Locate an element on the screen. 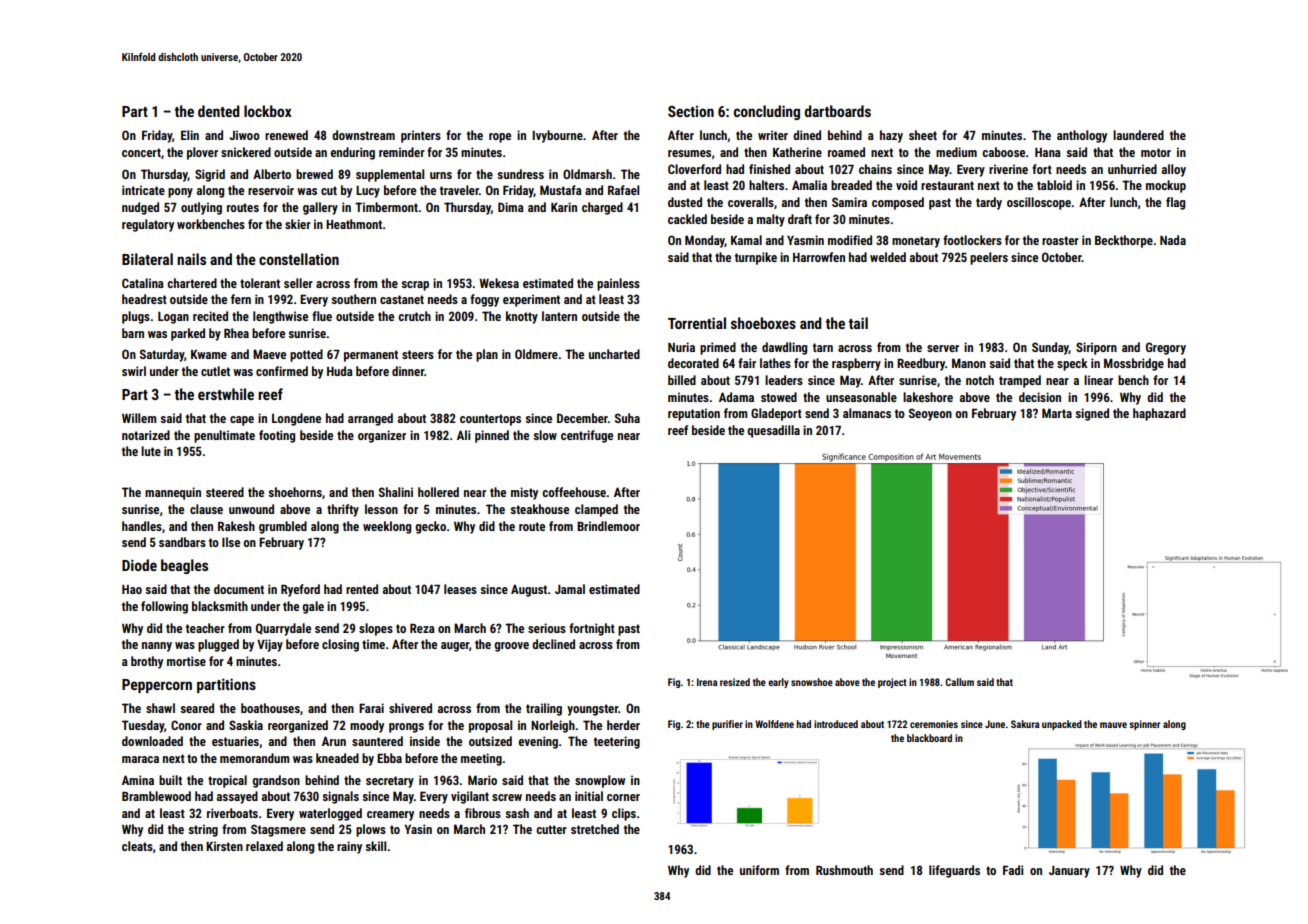  Nuria is located at coordinates (681, 347).
